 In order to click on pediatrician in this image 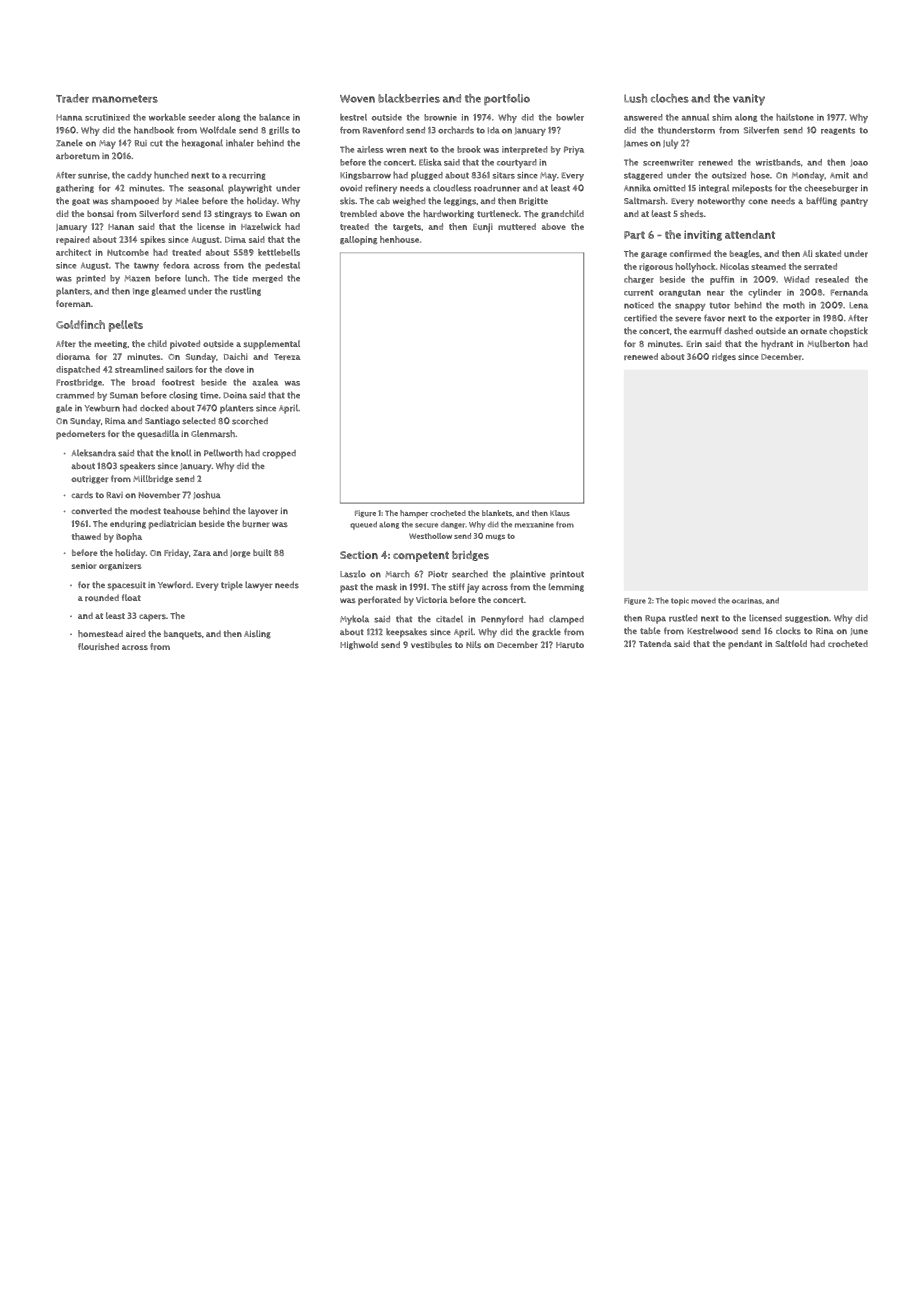, I will do `click(172, 525)`.
